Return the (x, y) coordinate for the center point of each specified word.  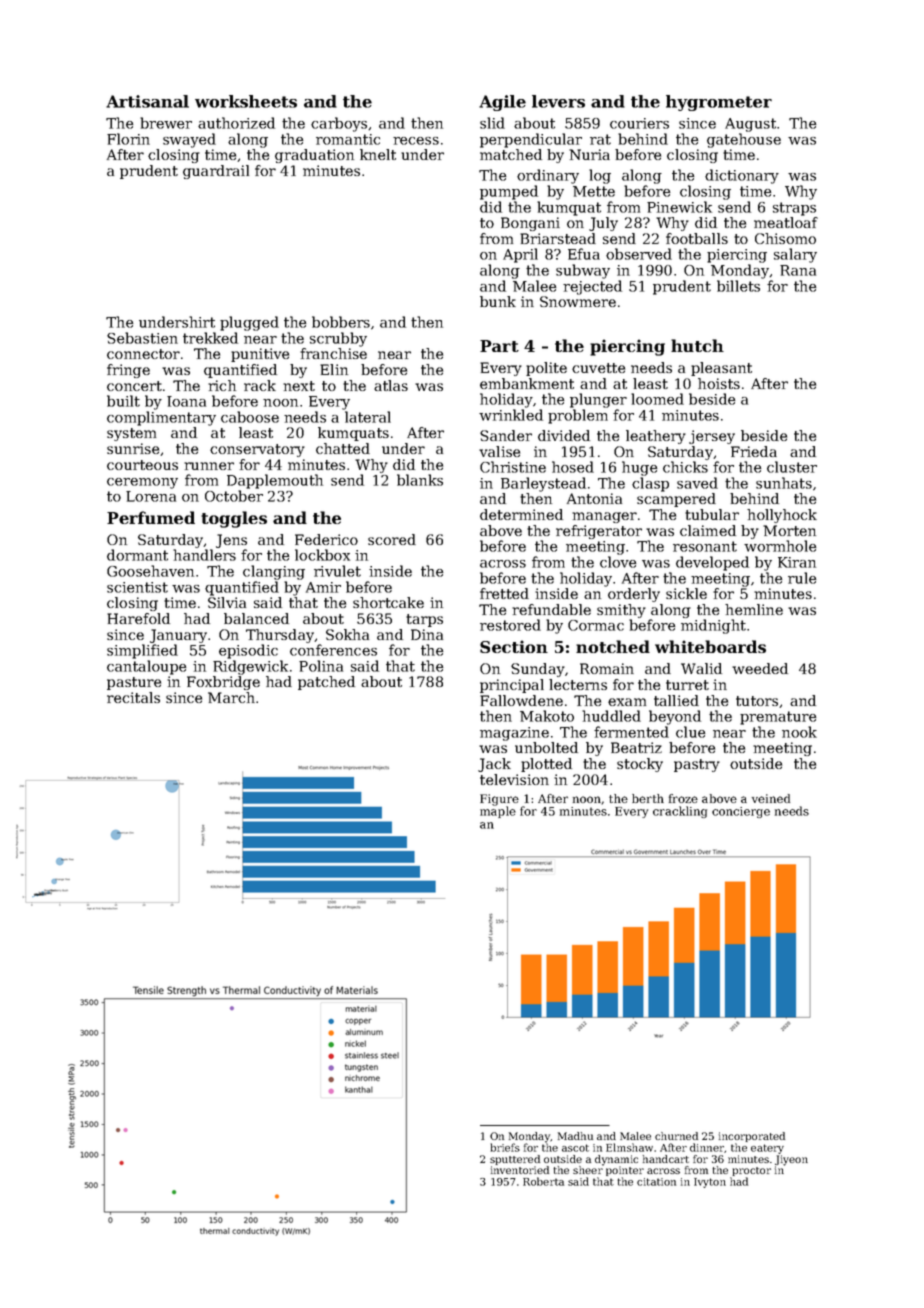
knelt (378, 154)
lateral (368, 417)
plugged (249, 323)
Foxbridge (223, 683)
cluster (792, 467)
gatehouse (744, 140)
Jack (494, 765)
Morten (789, 530)
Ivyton (710, 1183)
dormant (137, 555)
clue (690, 732)
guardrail (216, 172)
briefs (505, 1147)
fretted (504, 593)
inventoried (520, 1170)
